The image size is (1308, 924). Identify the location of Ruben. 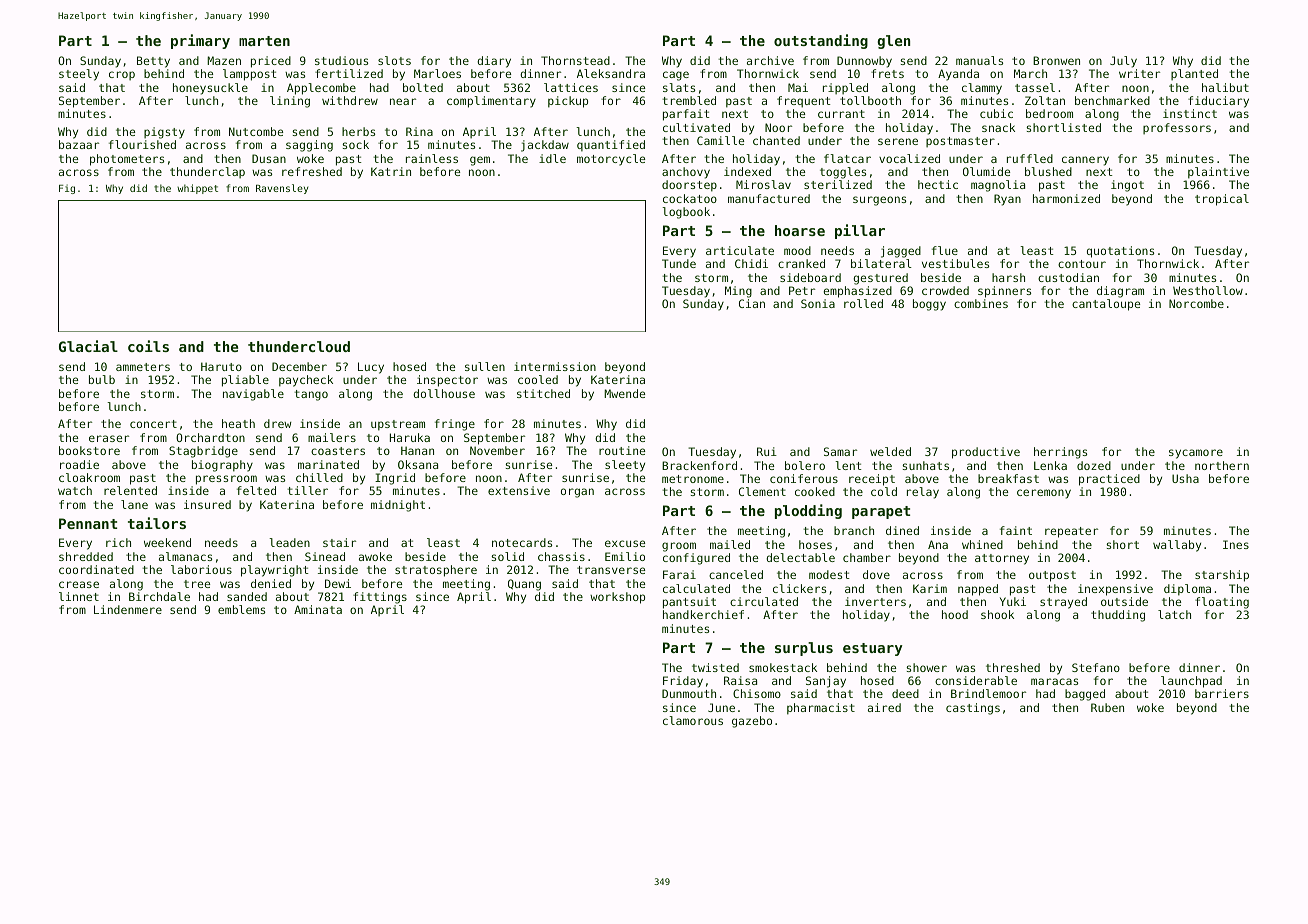
(1107, 707).
